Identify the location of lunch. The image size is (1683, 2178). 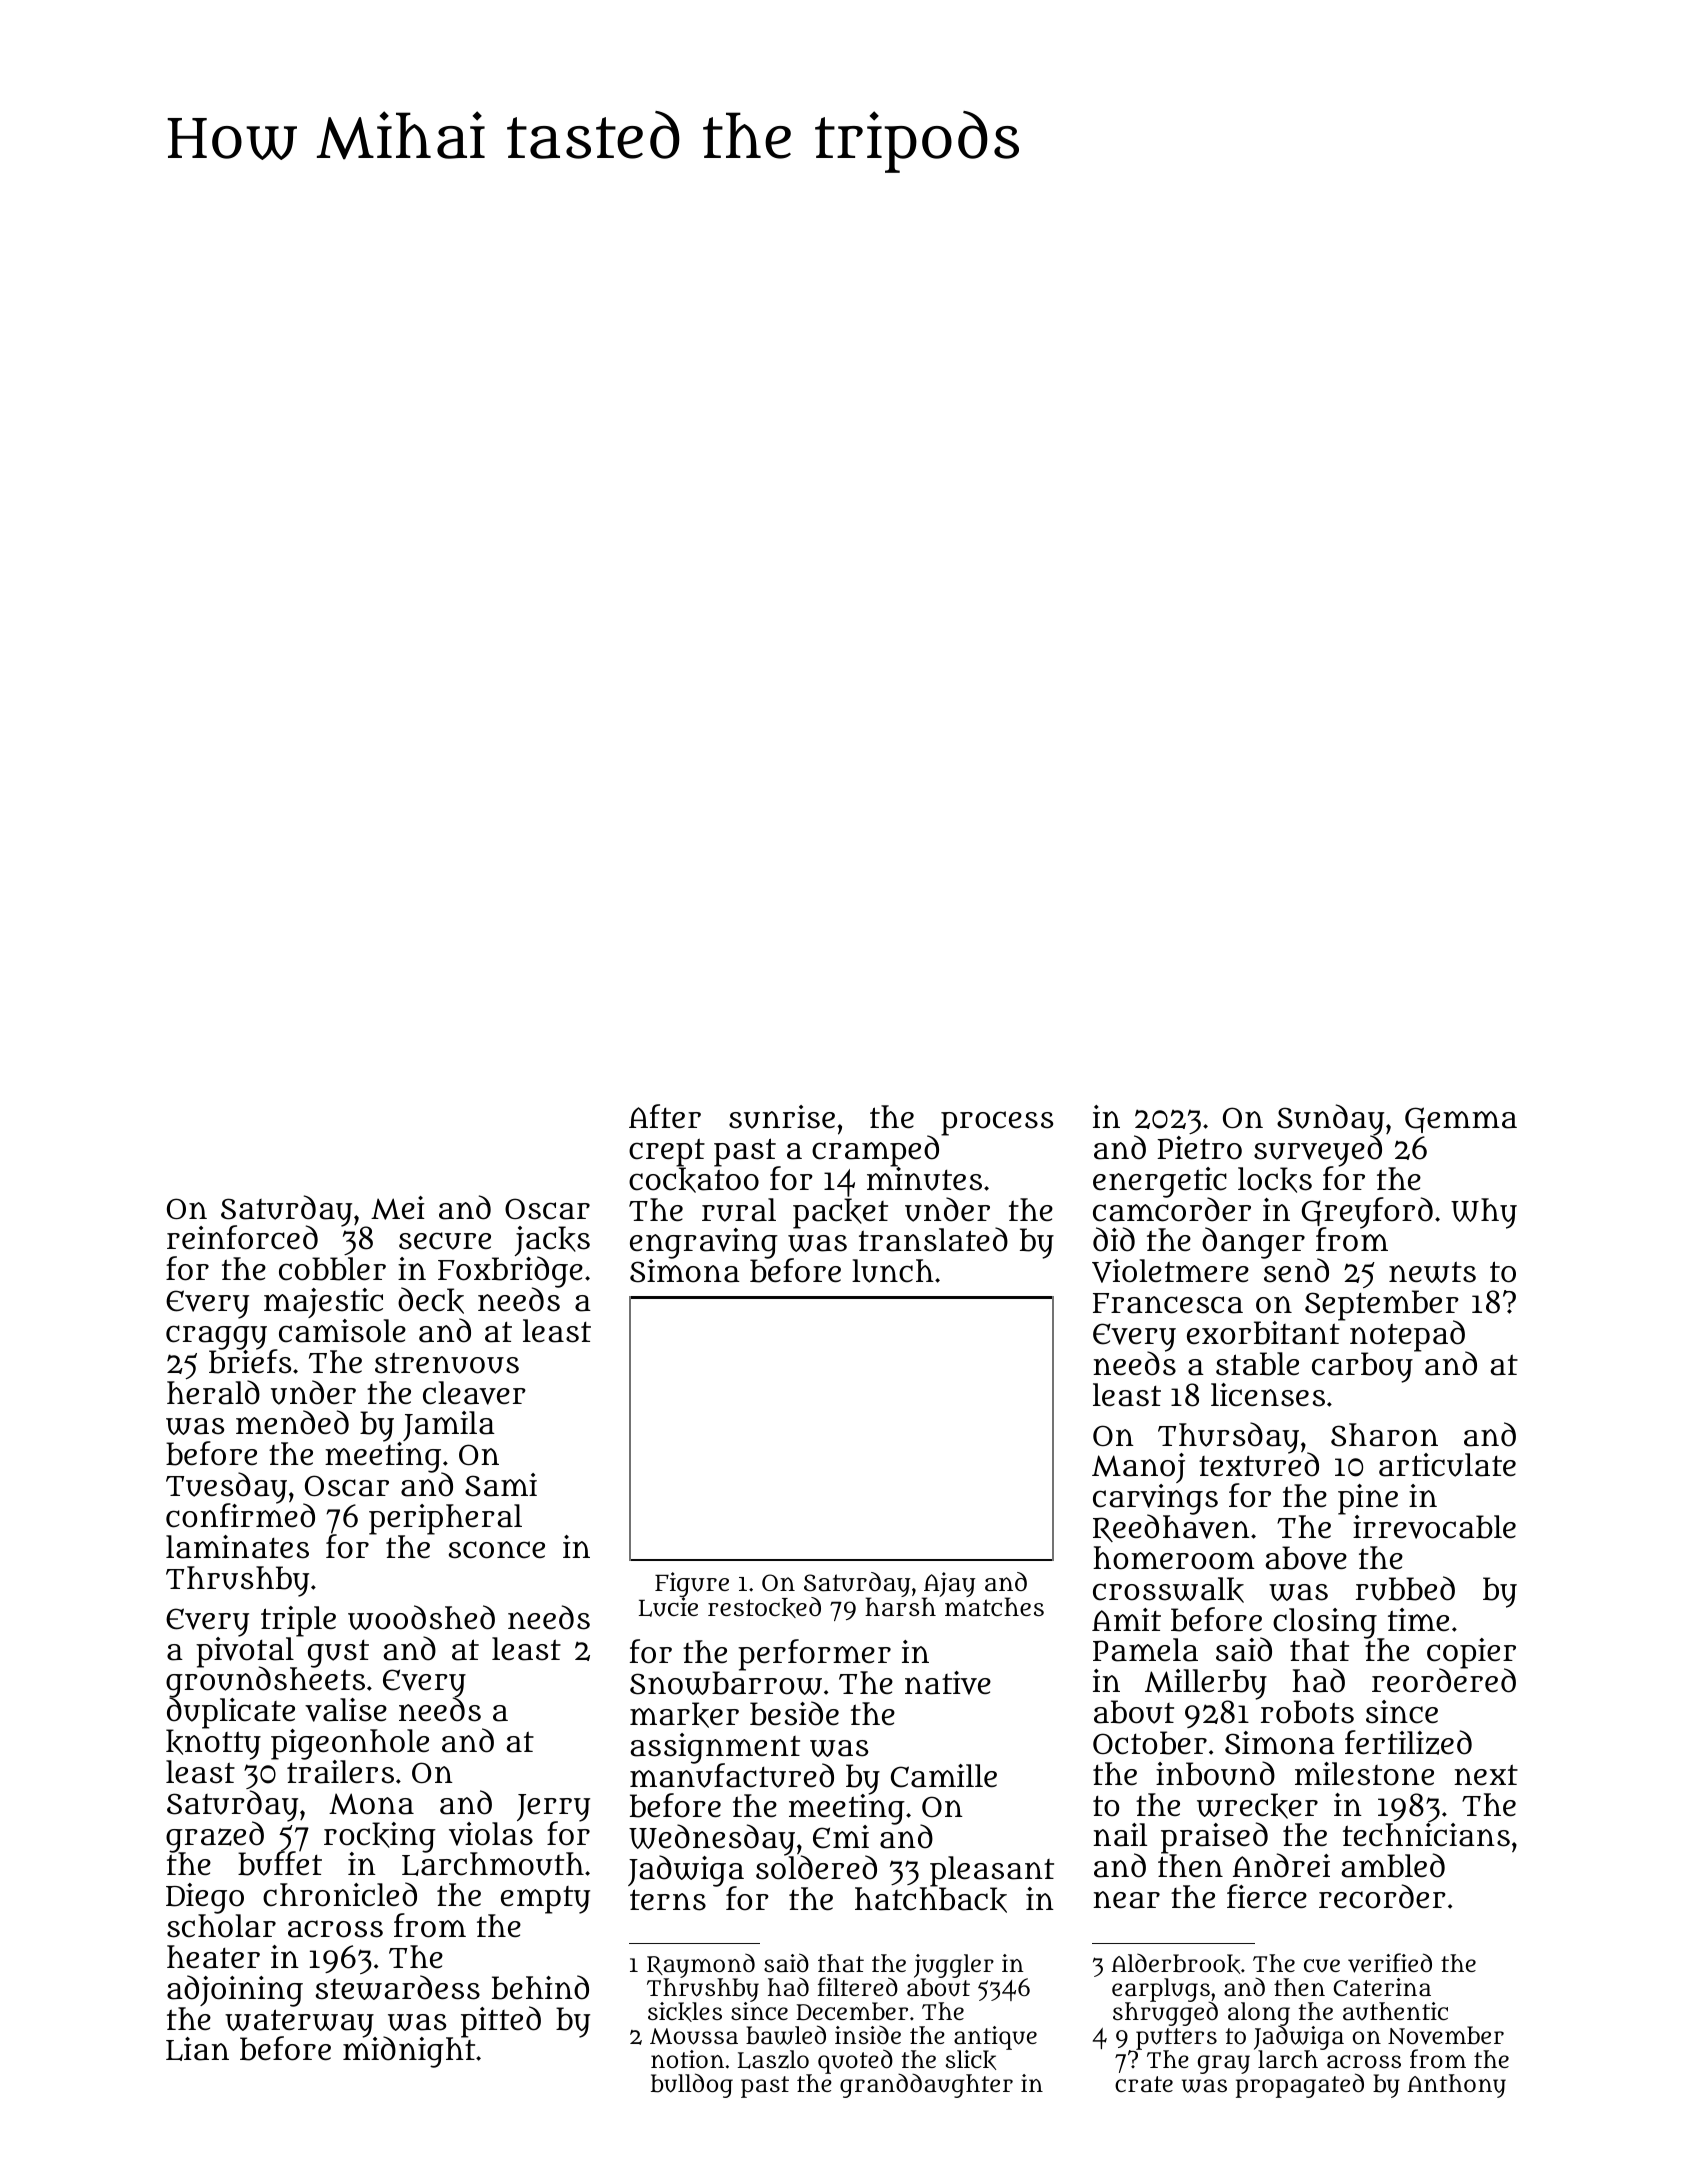
(893, 1271).
